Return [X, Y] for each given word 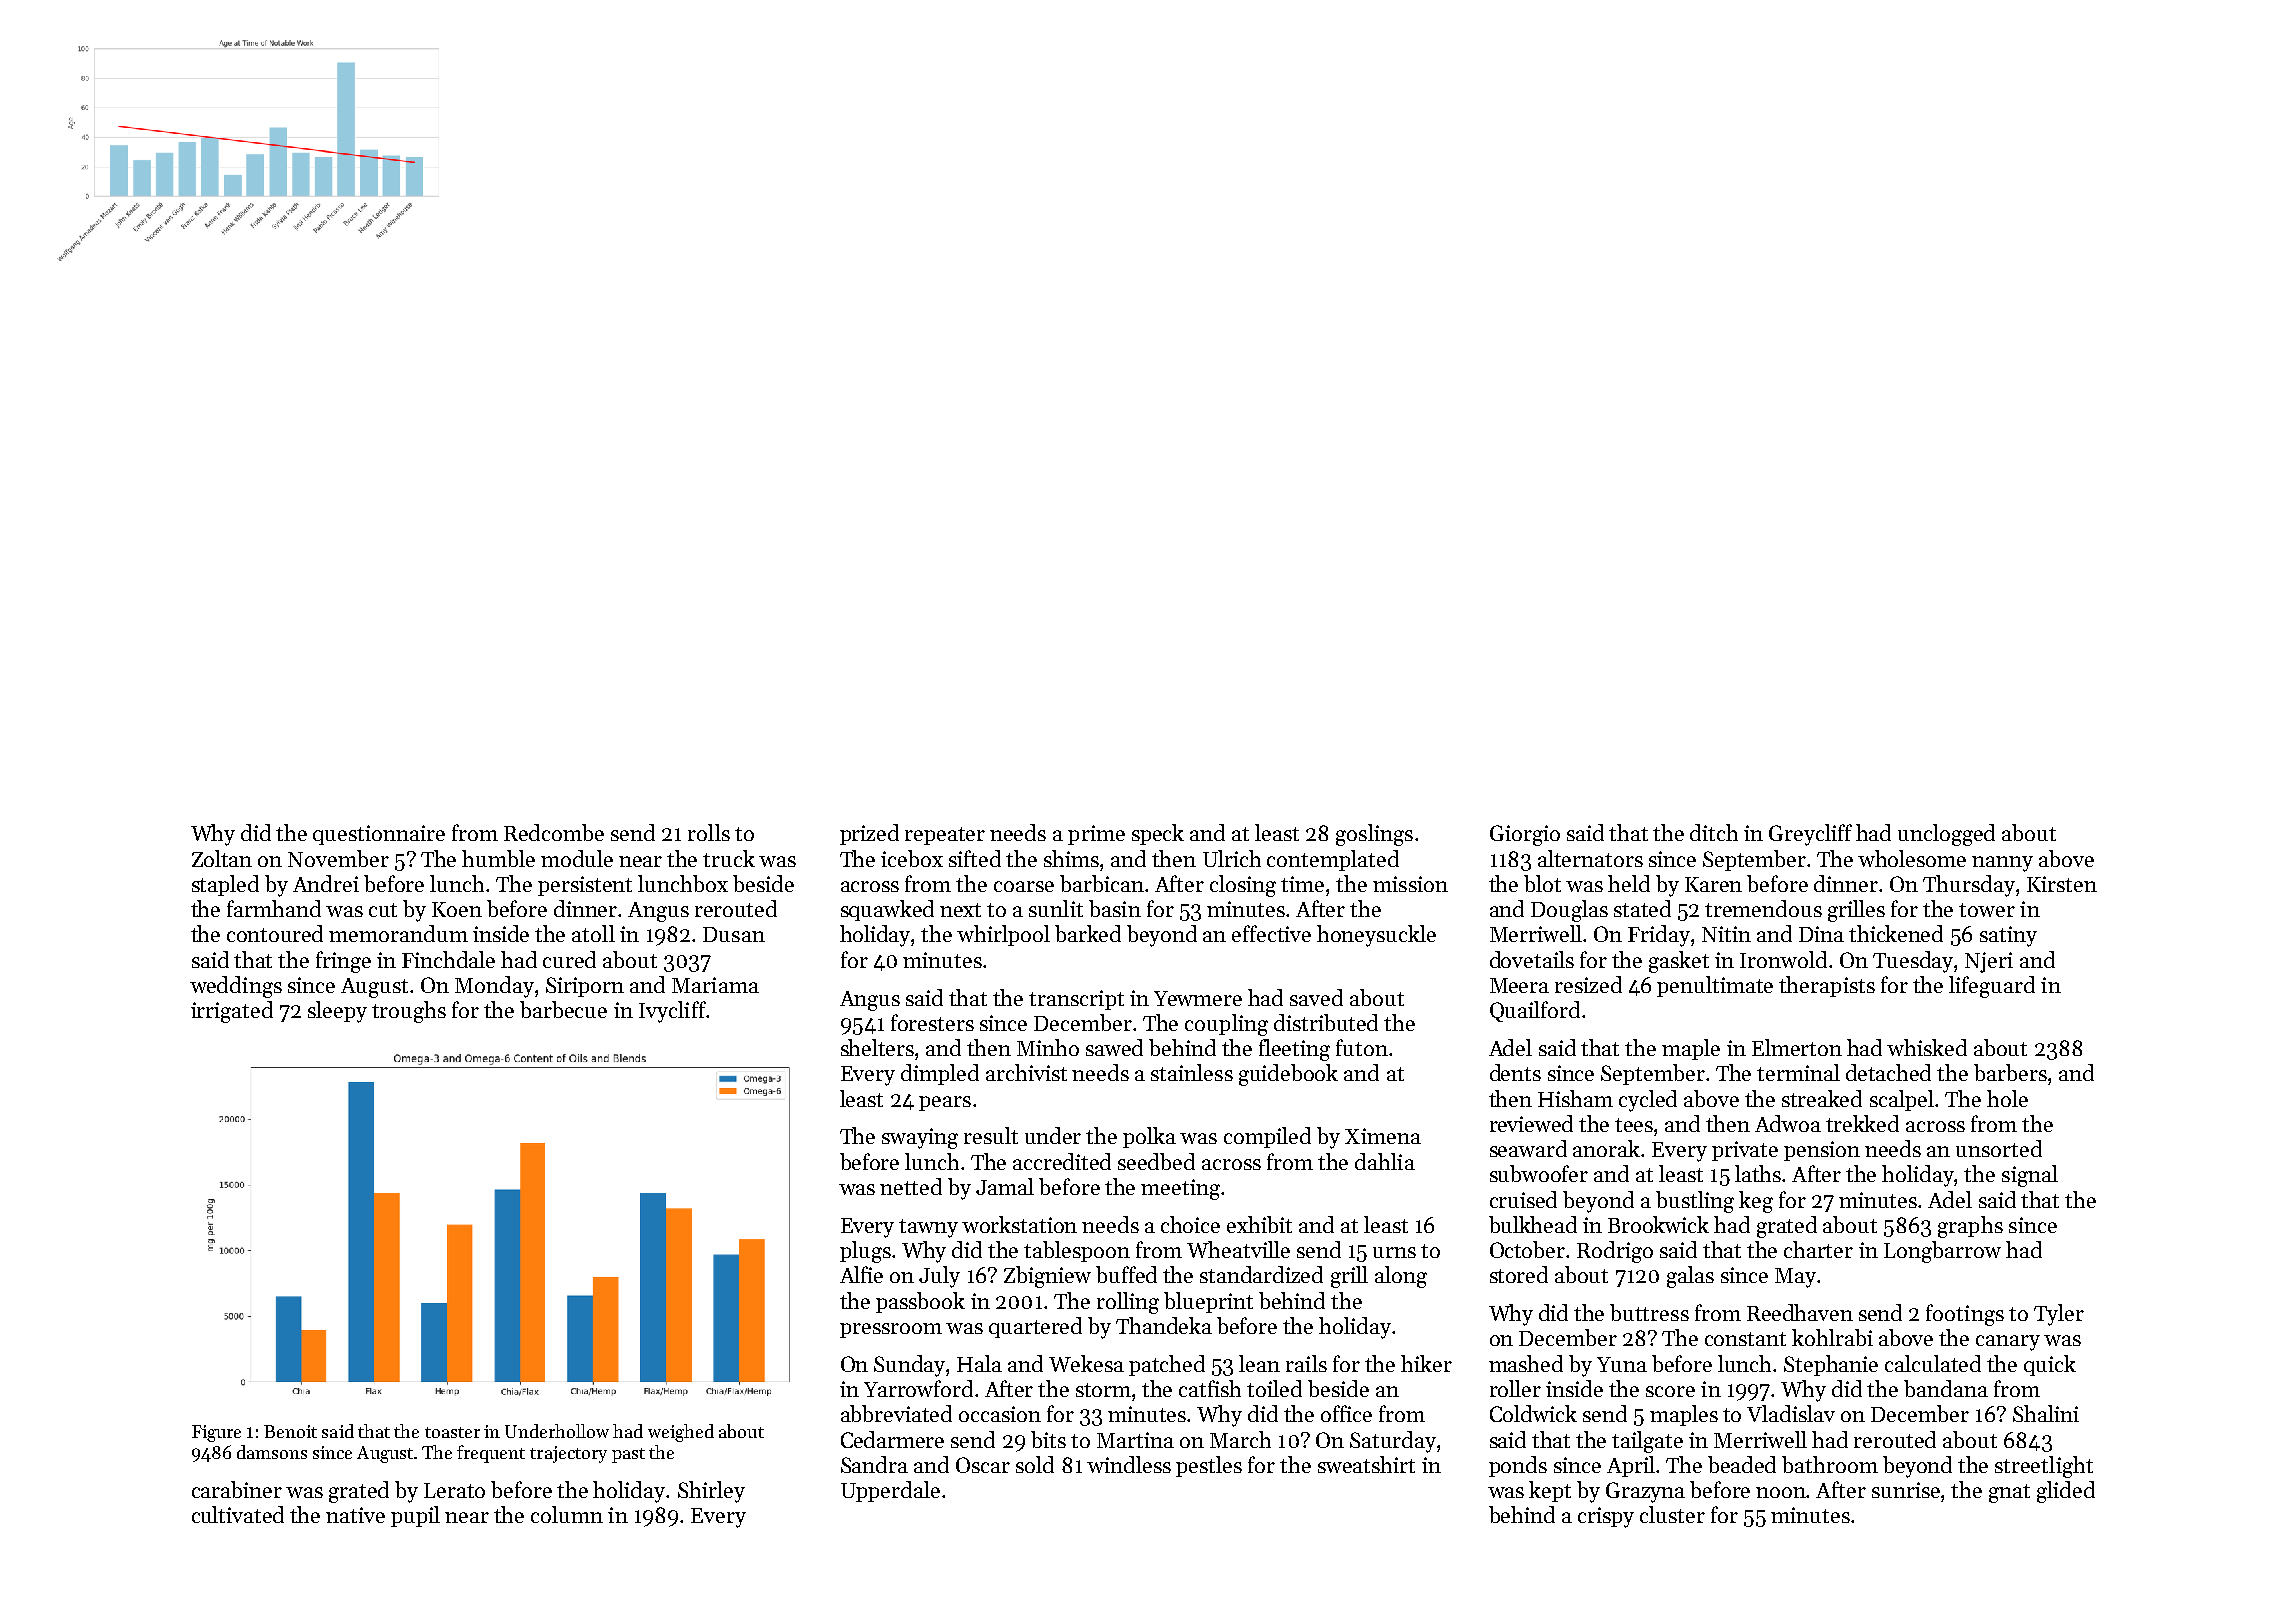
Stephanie [1831, 1365]
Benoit [290, 1431]
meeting [1180, 1189]
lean [1259, 1363]
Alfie [861, 1274]
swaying [920, 1138]
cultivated [238, 1514]
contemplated [1333, 860]
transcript [1076, 1000]
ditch [1714, 832]
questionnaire [379, 835]
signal [2030, 1176]
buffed [1126, 1274]
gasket [1679, 962]
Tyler [2059, 1315]
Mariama [715, 985]
